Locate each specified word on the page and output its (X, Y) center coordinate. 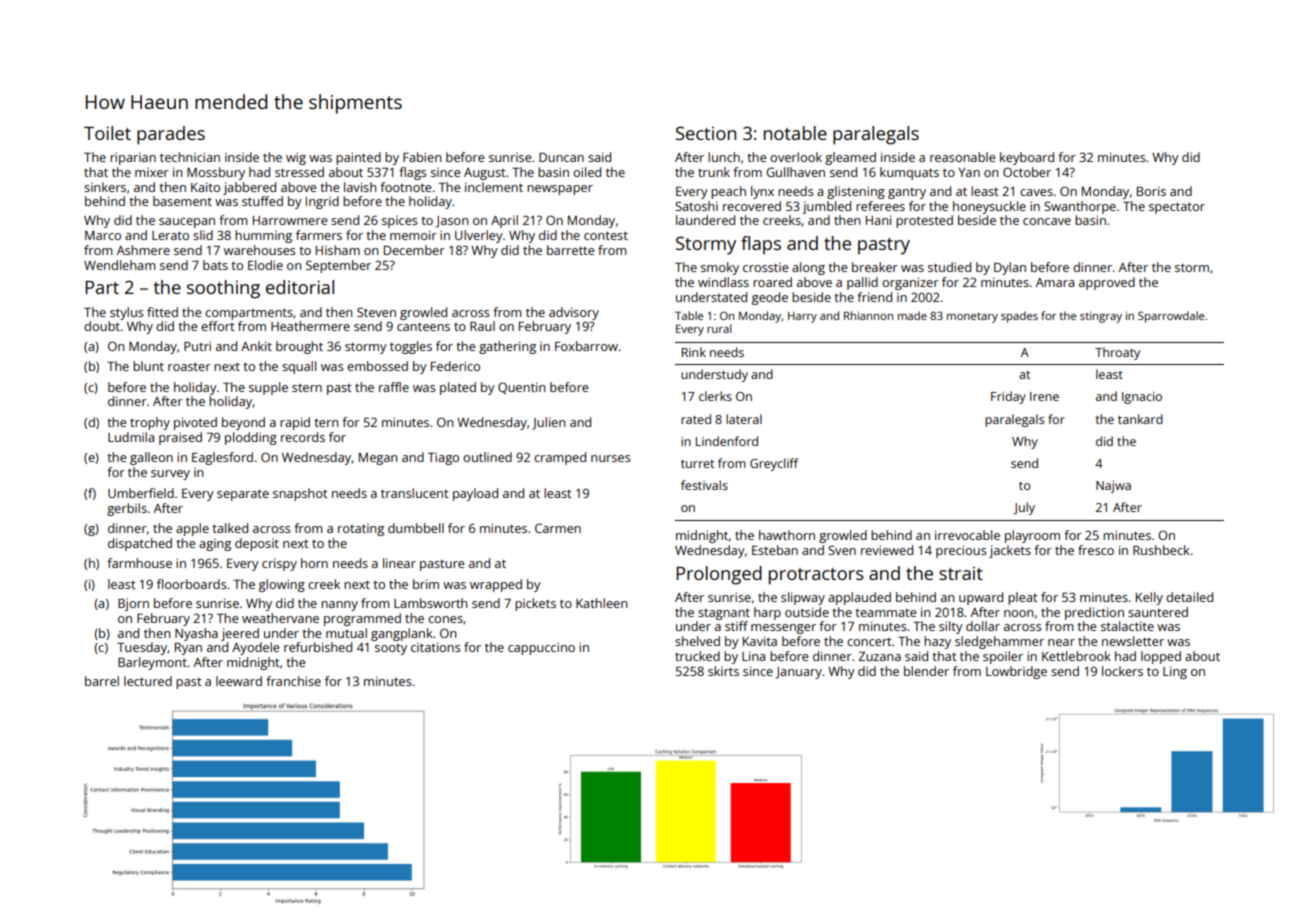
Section (706, 133)
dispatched (140, 544)
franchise (293, 681)
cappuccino (541, 648)
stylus (126, 313)
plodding (251, 438)
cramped (560, 458)
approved (1107, 283)
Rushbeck (1161, 550)
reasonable (962, 157)
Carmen (558, 528)
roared (772, 282)
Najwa (1113, 486)
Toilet (107, 133)
